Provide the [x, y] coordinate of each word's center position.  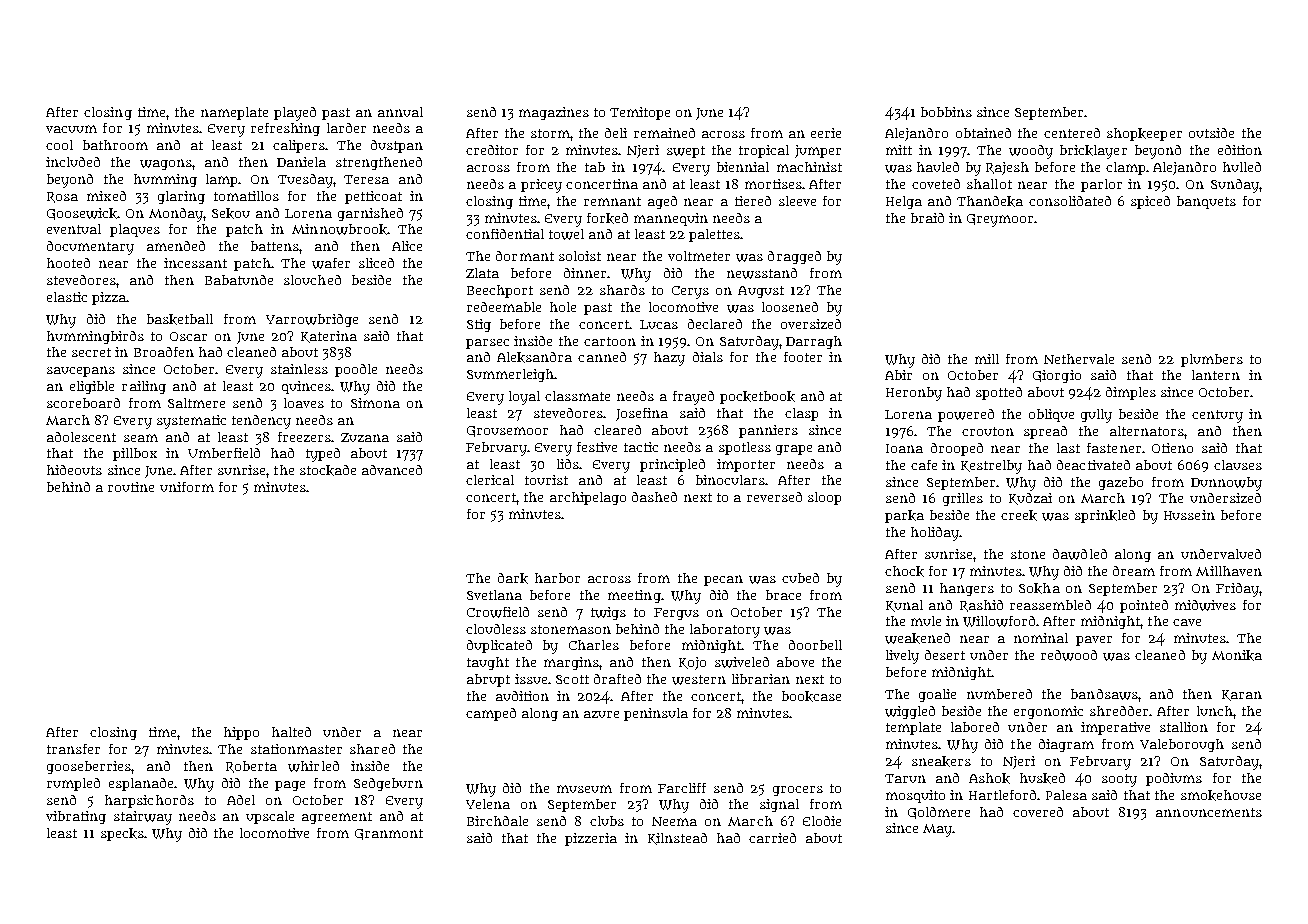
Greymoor [1000, 220]
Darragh [814, 342]
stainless [299, 369]
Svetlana [494, 595]
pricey [541, 186]
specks [122, 834]
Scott [572, 679]
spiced [1150, 202]
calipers [299, 146]
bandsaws [1104, 694]
